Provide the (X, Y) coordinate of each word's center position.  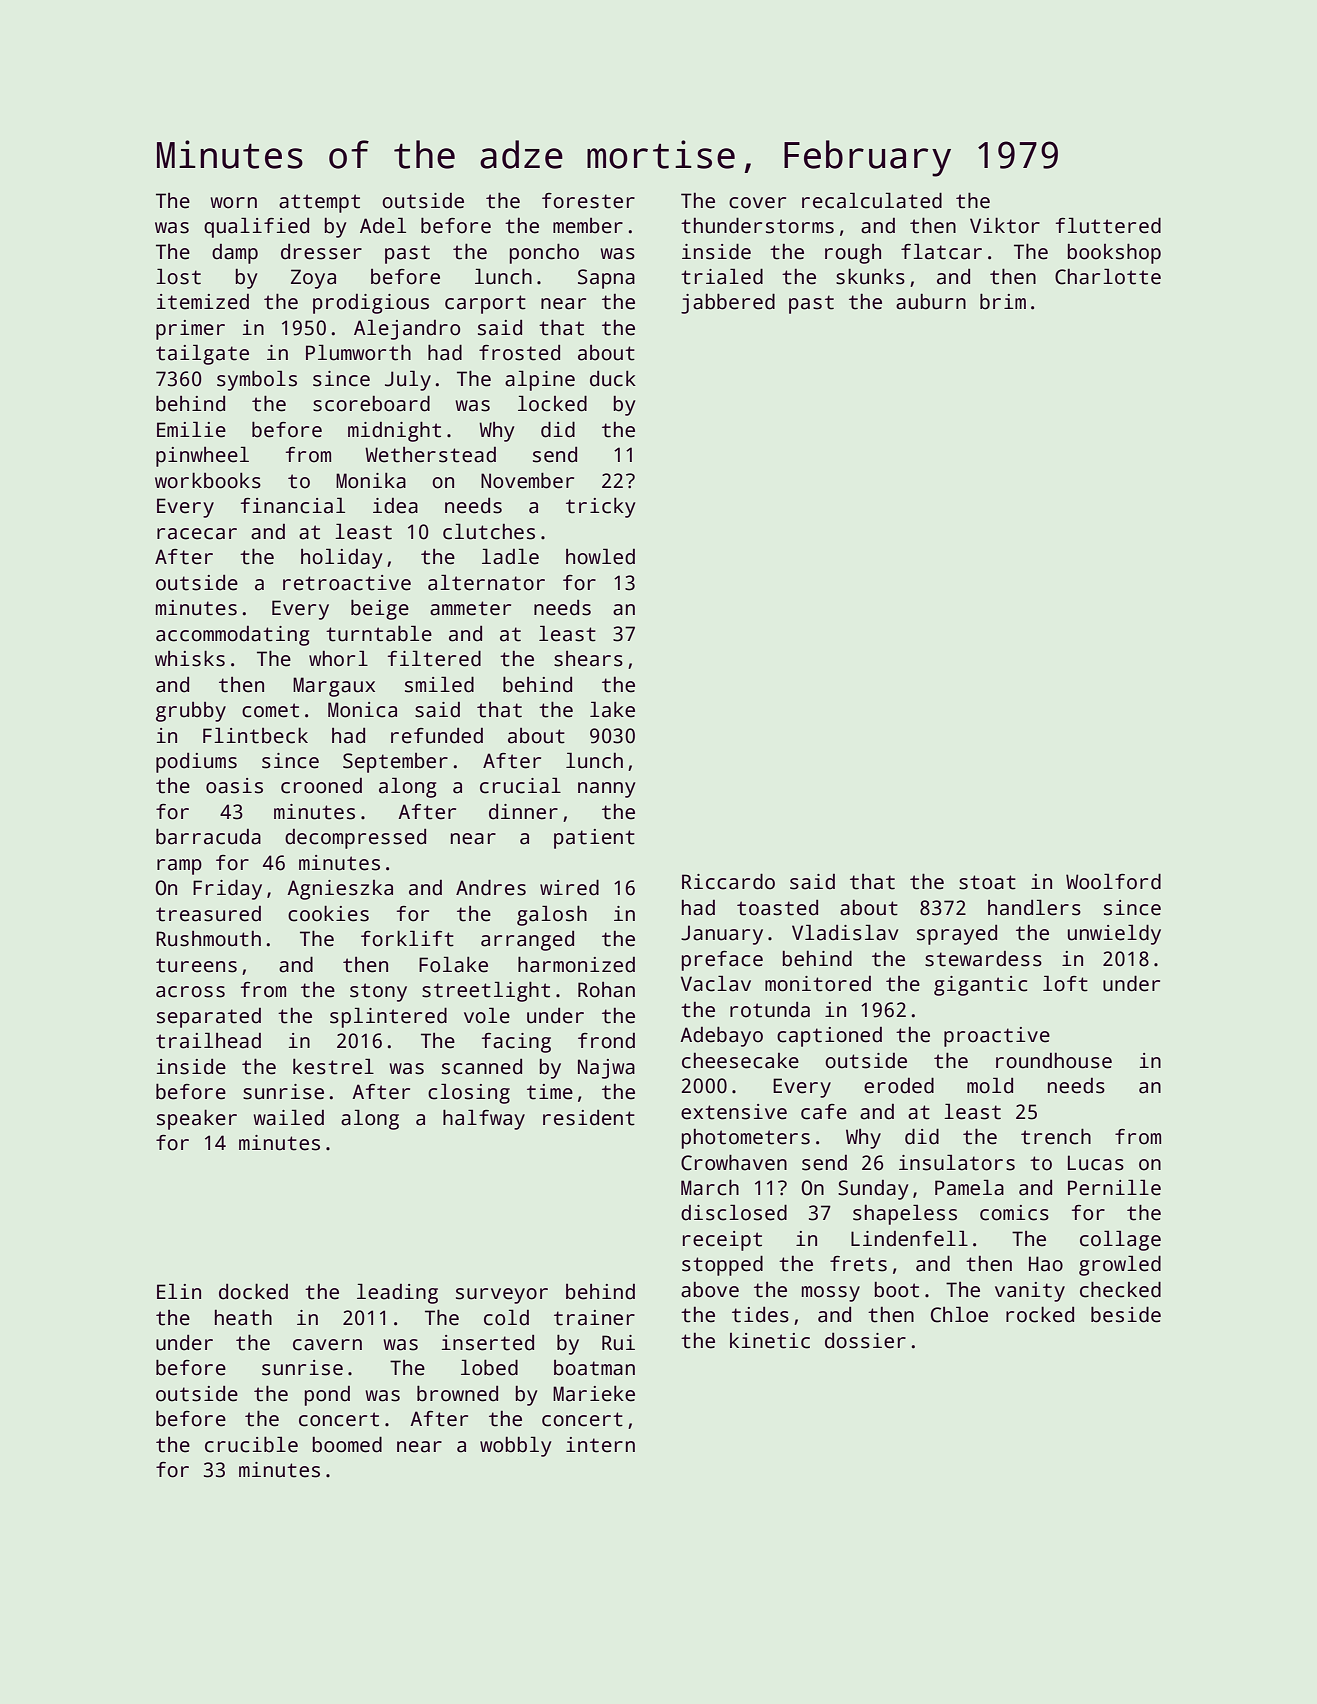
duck (613, 378)
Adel (383, 225)
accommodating (232, 636)
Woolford (1113, 881)
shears (588, 659)
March (710, 1187)
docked (253, 1291)
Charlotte (1108, 276)
